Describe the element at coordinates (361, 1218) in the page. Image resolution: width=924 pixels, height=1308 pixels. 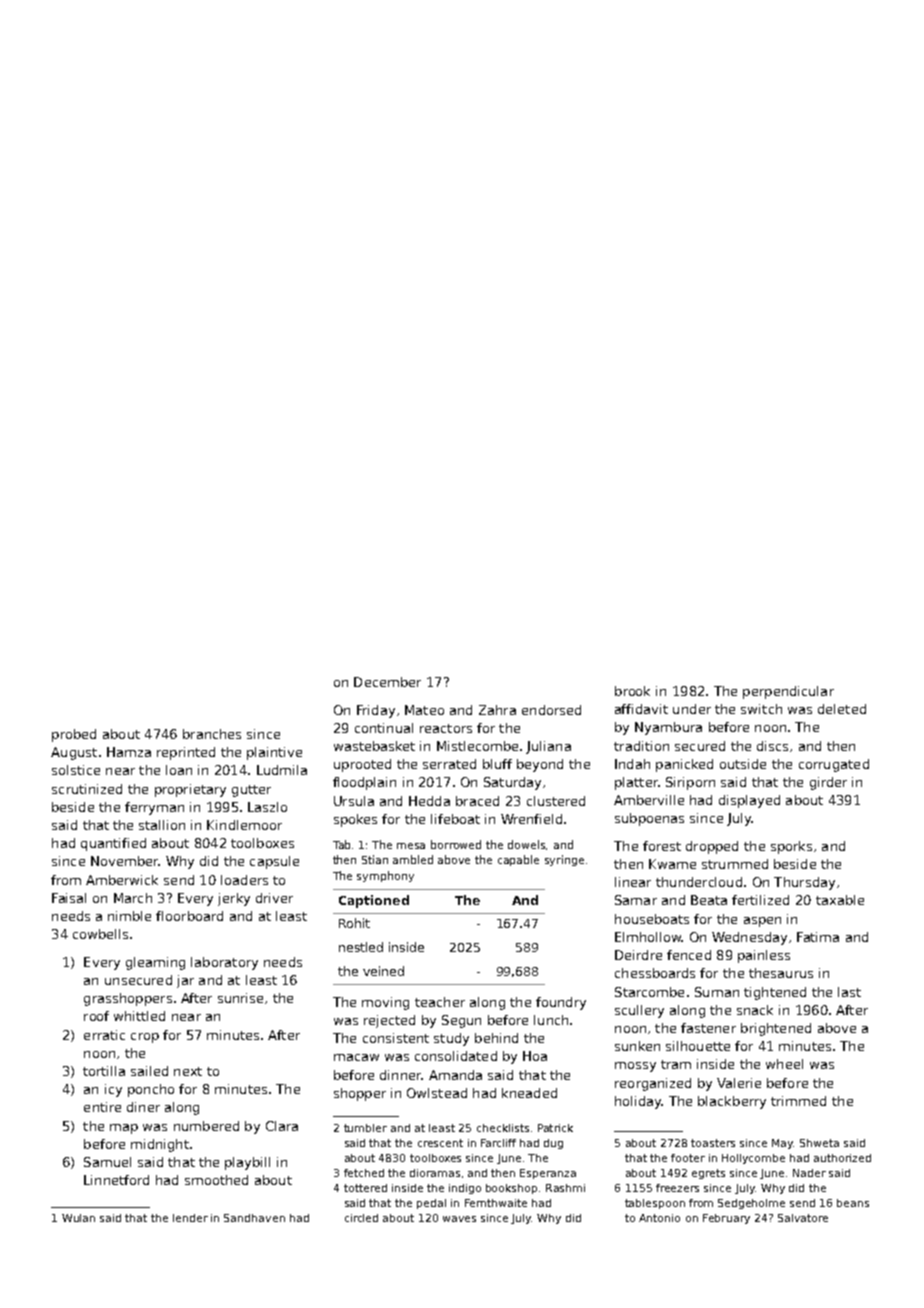
I see `circled` at that location.
